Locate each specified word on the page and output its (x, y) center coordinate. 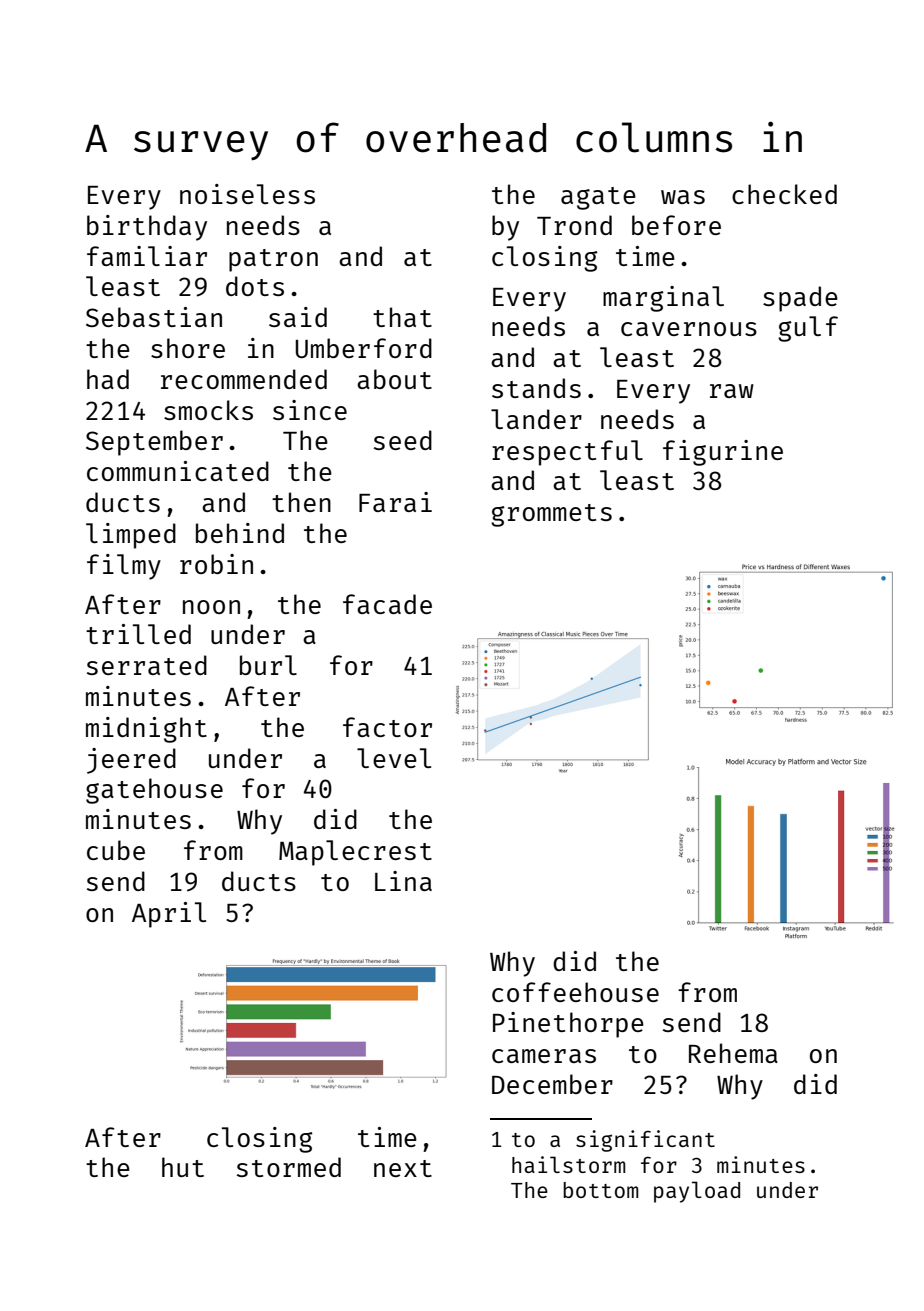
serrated (147, 665)
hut (183, 1167)
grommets (551, 515)
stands (536, 388)
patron (273, 260)
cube (116, 850)
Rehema (733, 1053)
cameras (544, 1056)
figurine (723, 453)
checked (784, 194)
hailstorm (568, 1164)
